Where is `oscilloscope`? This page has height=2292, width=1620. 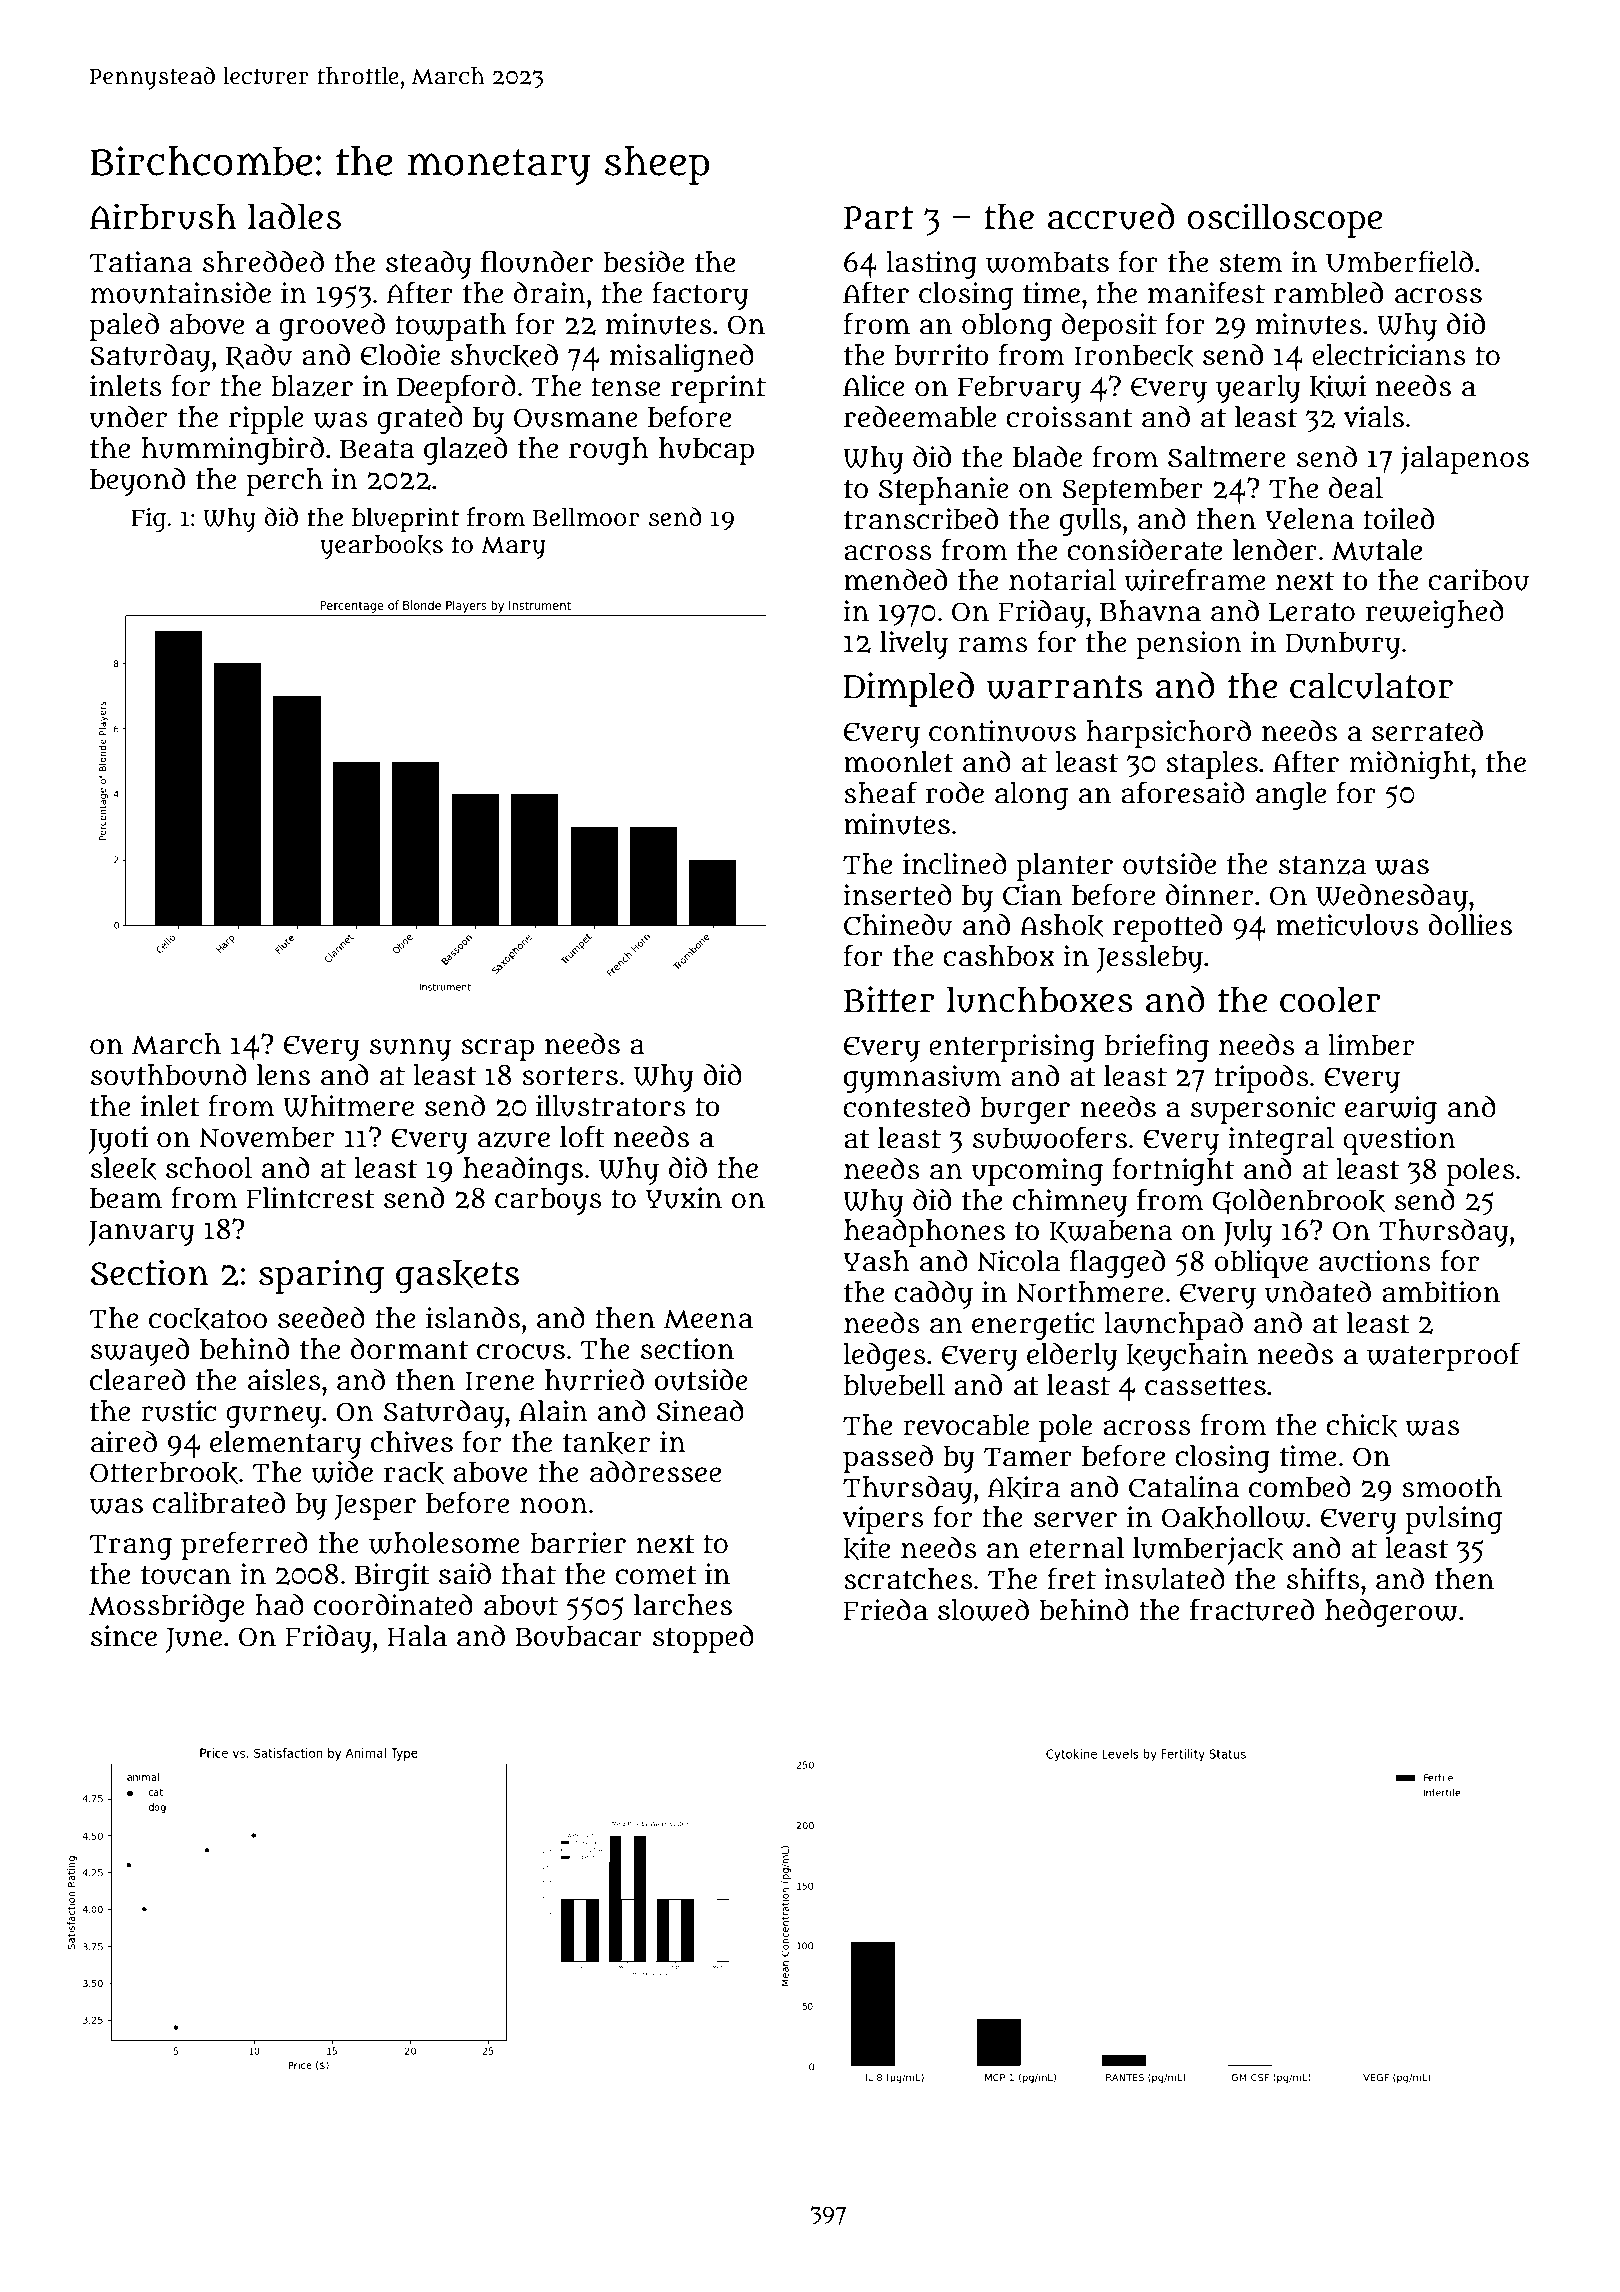 oscilloscope is located at coordinates (1284, 220).
